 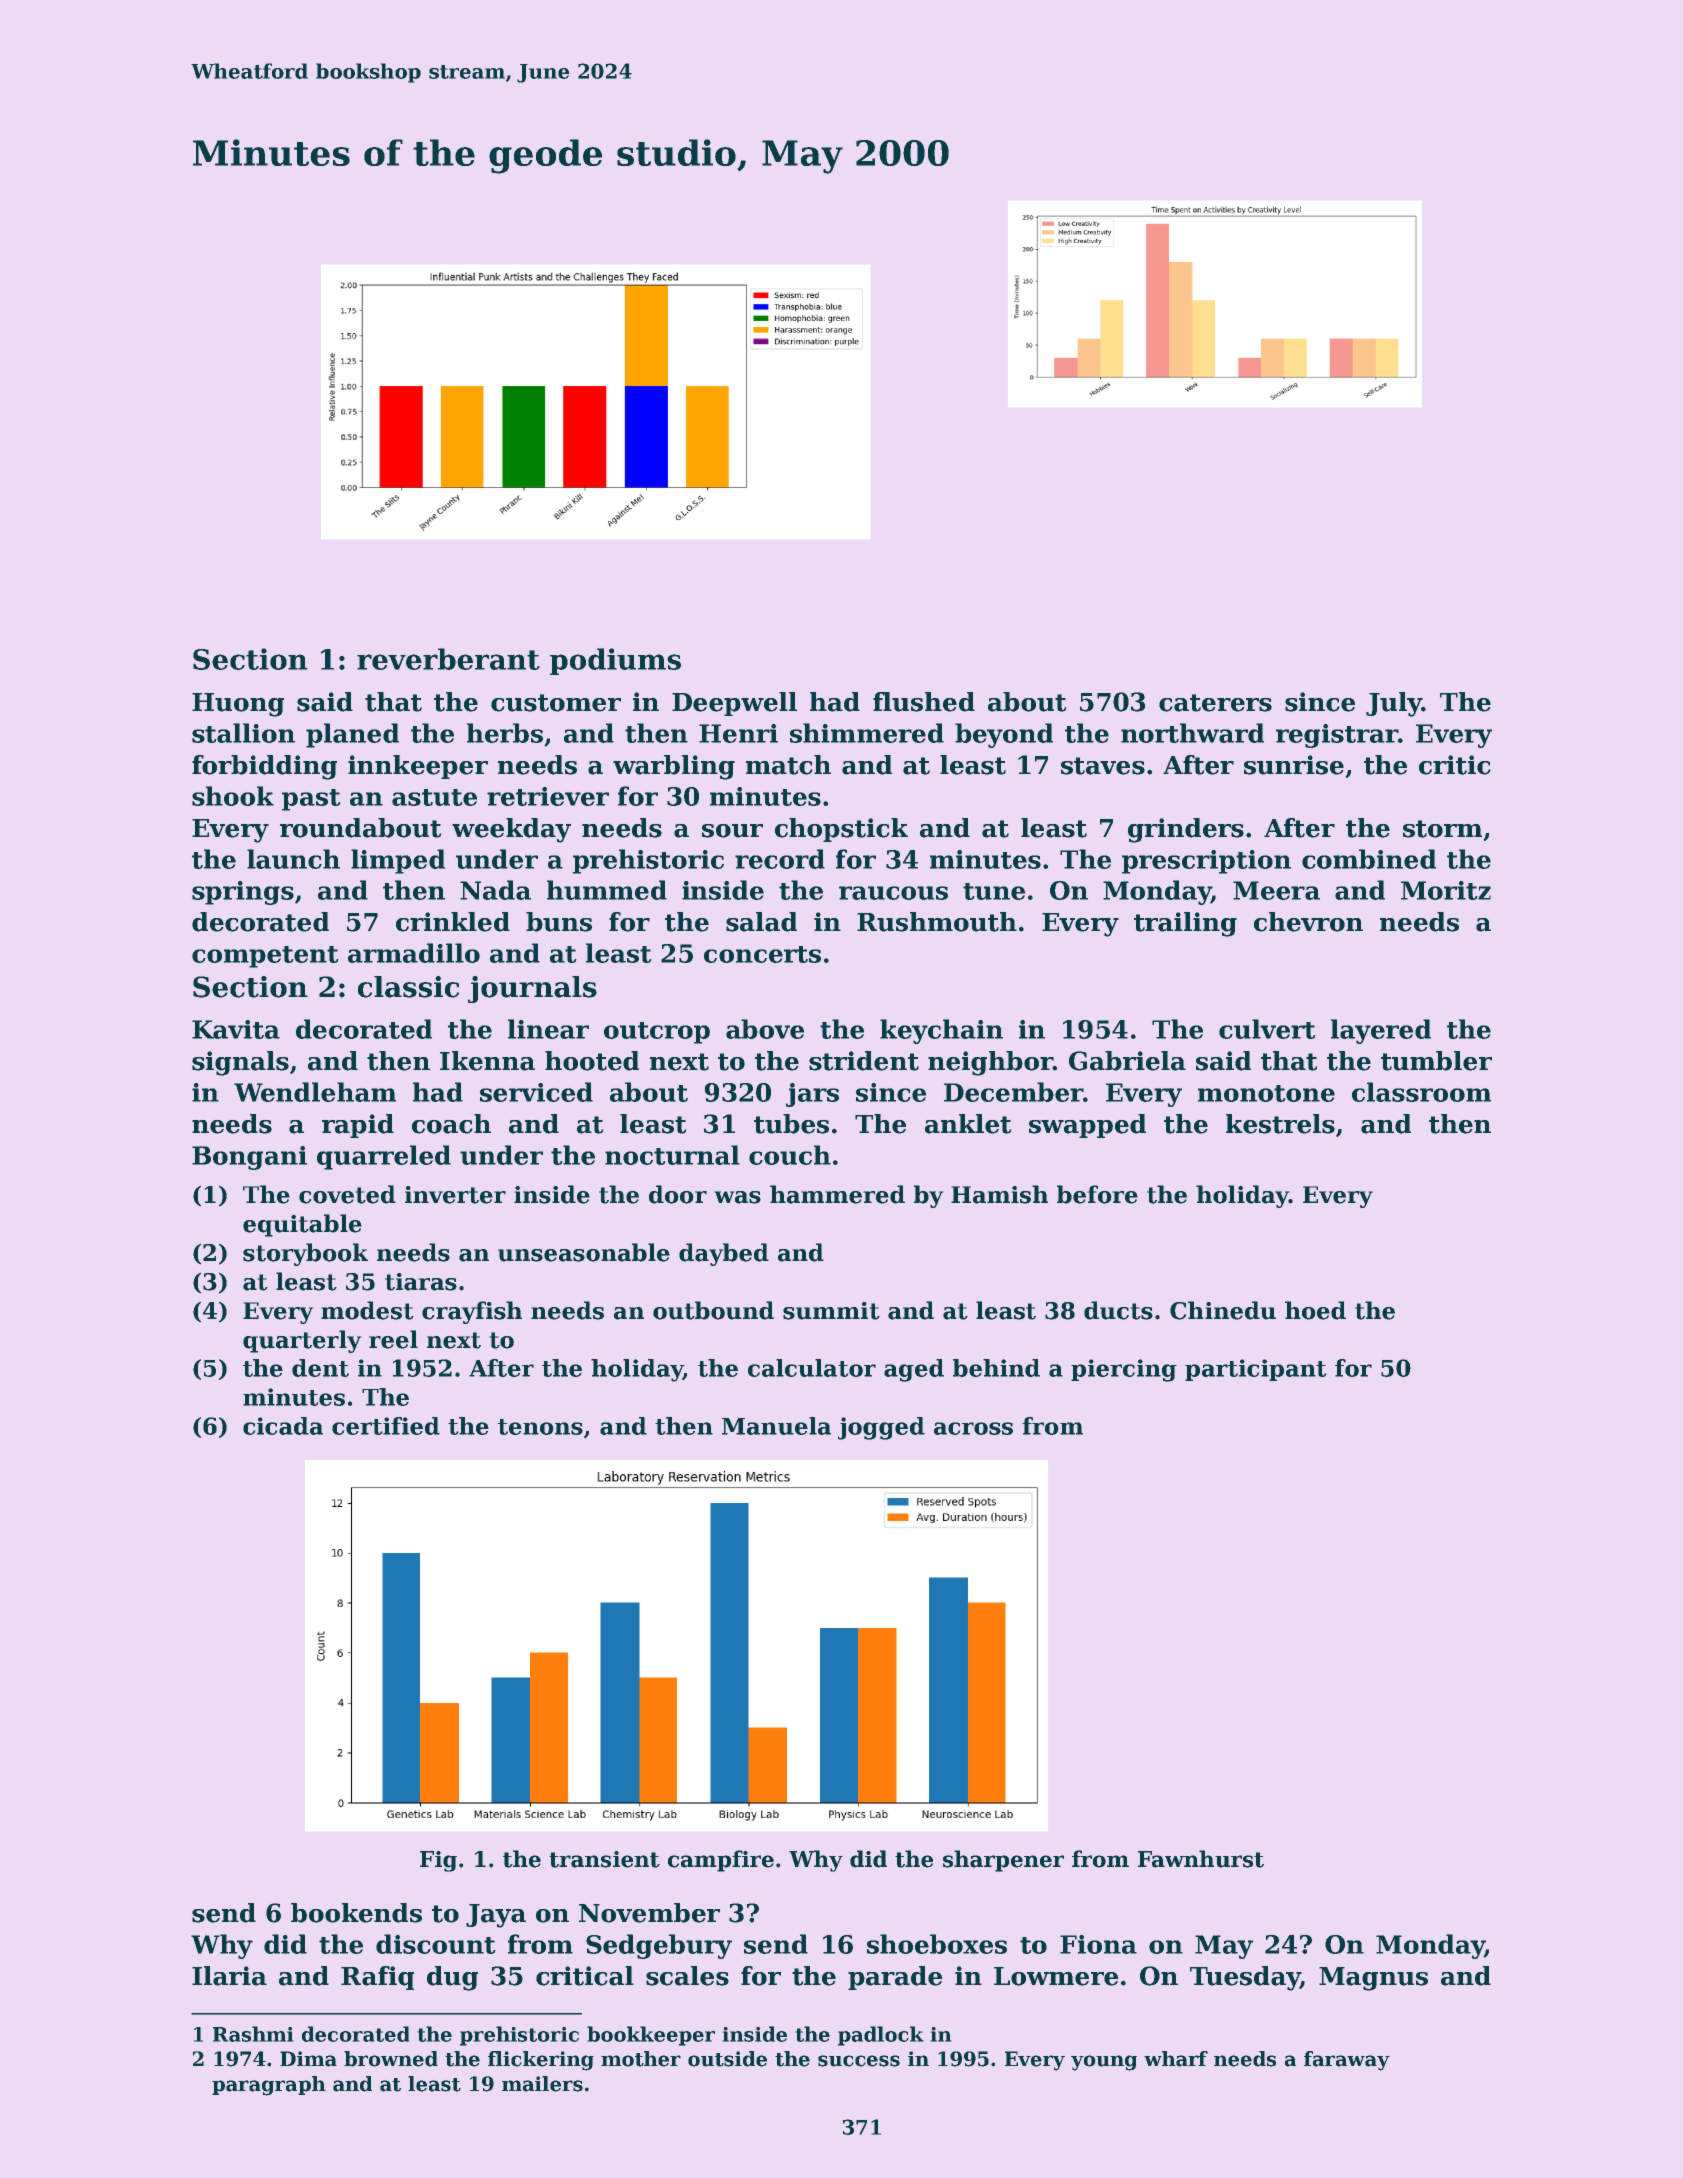 What do you see at coordinates (1256, 1370) in the screenshot?
I see `participant` at bounding box center [1256, 1370].
